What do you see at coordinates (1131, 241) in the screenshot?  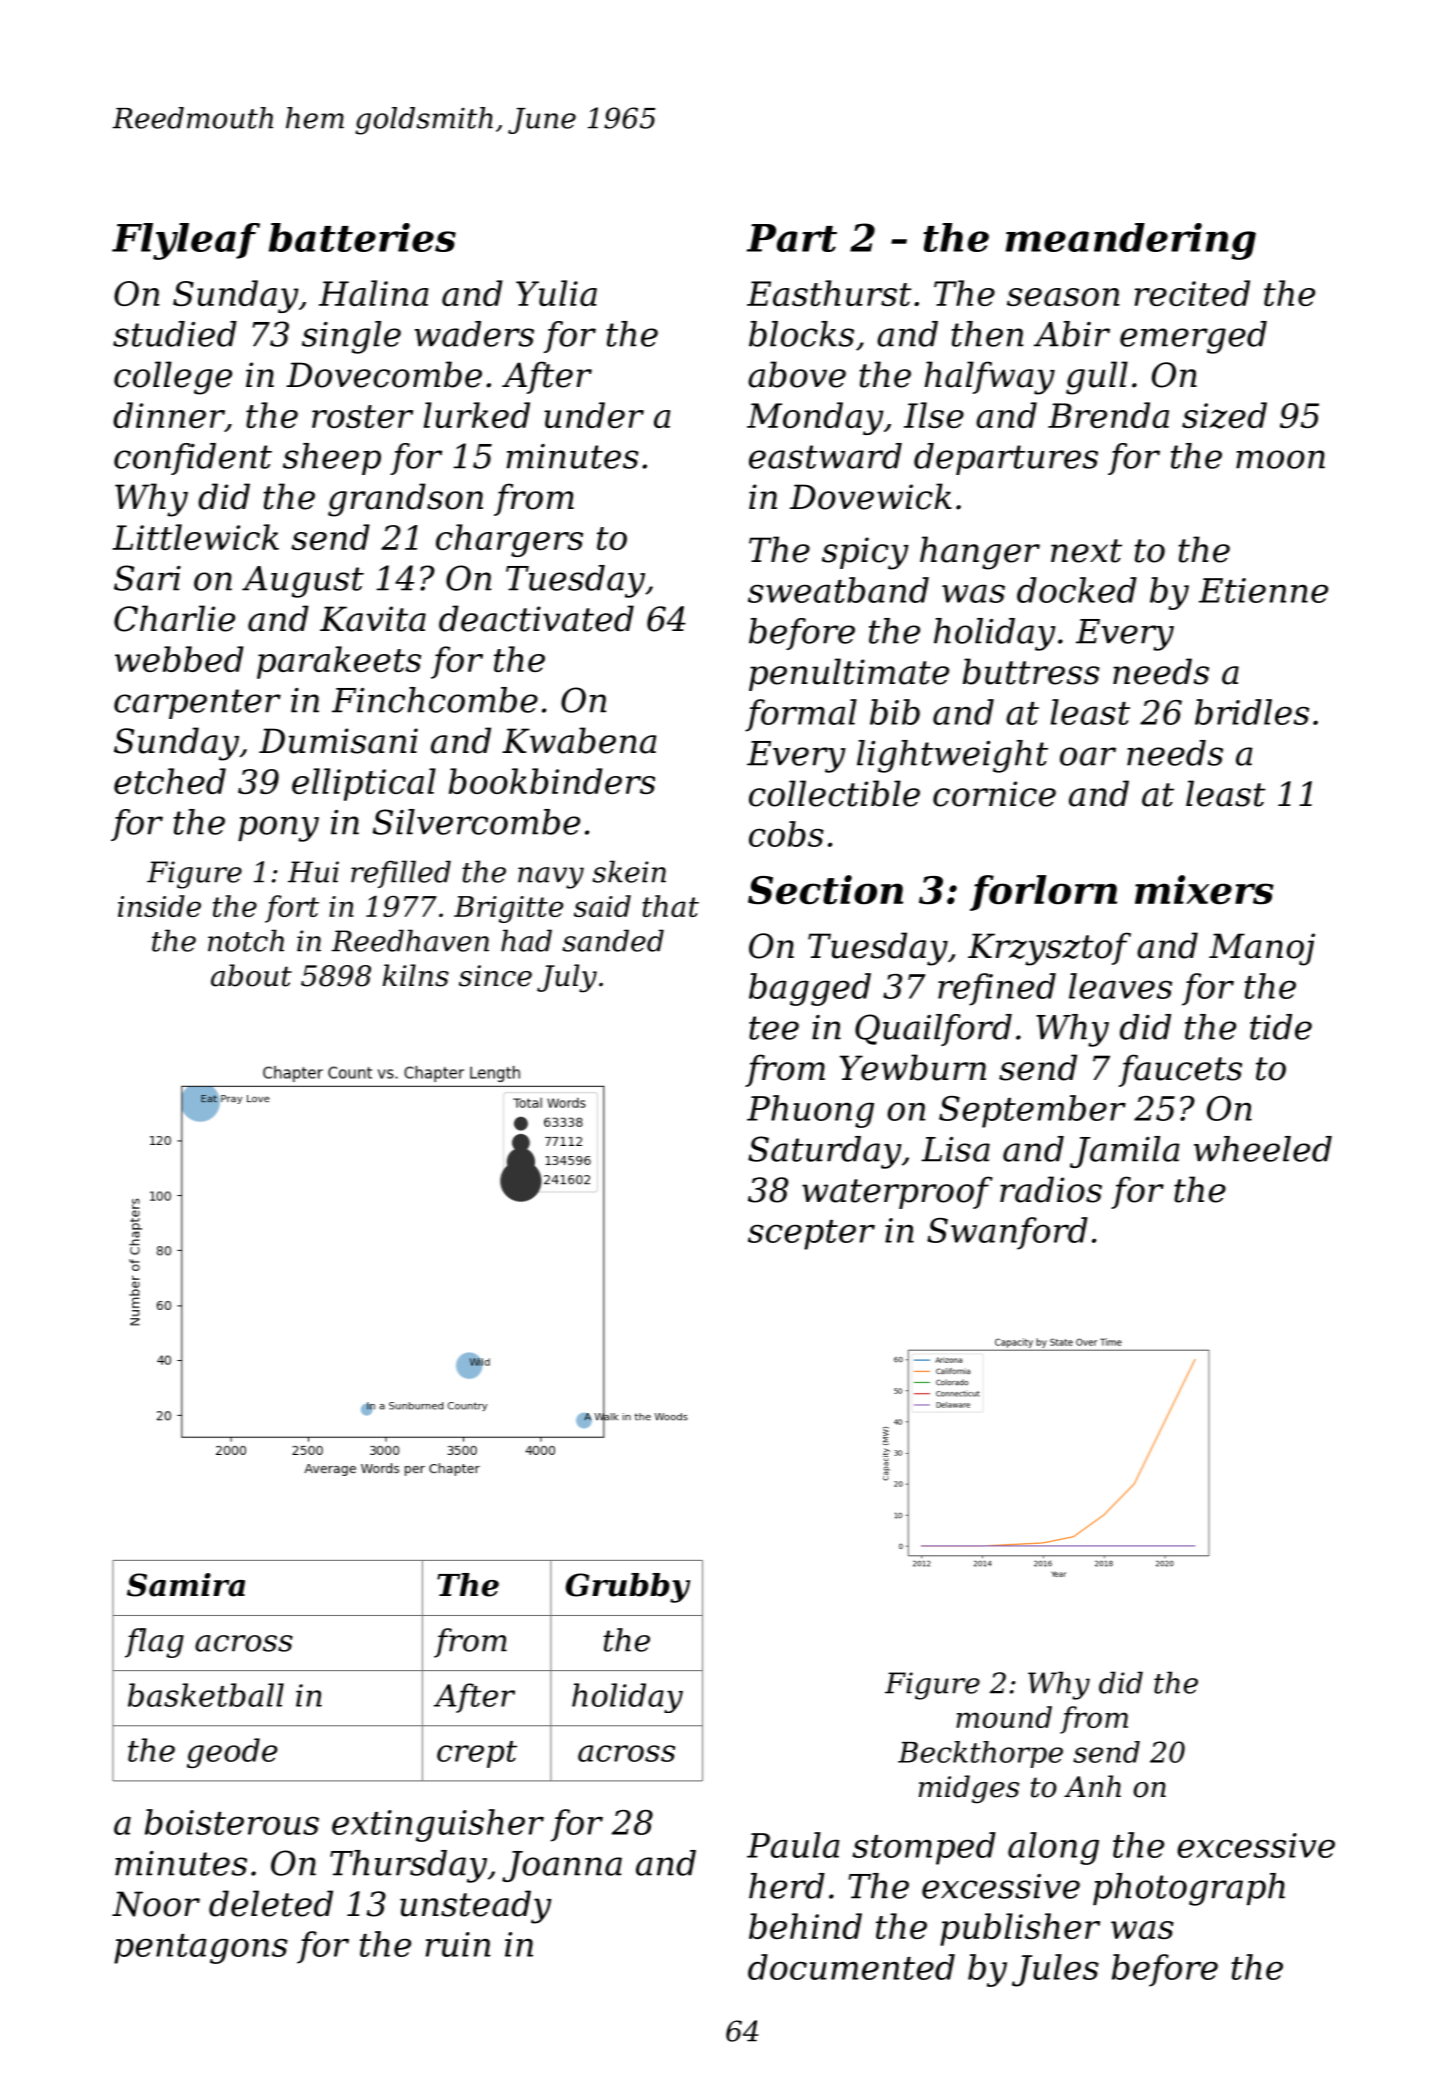 I see `meandering` at bounding box center [1131, 241].
